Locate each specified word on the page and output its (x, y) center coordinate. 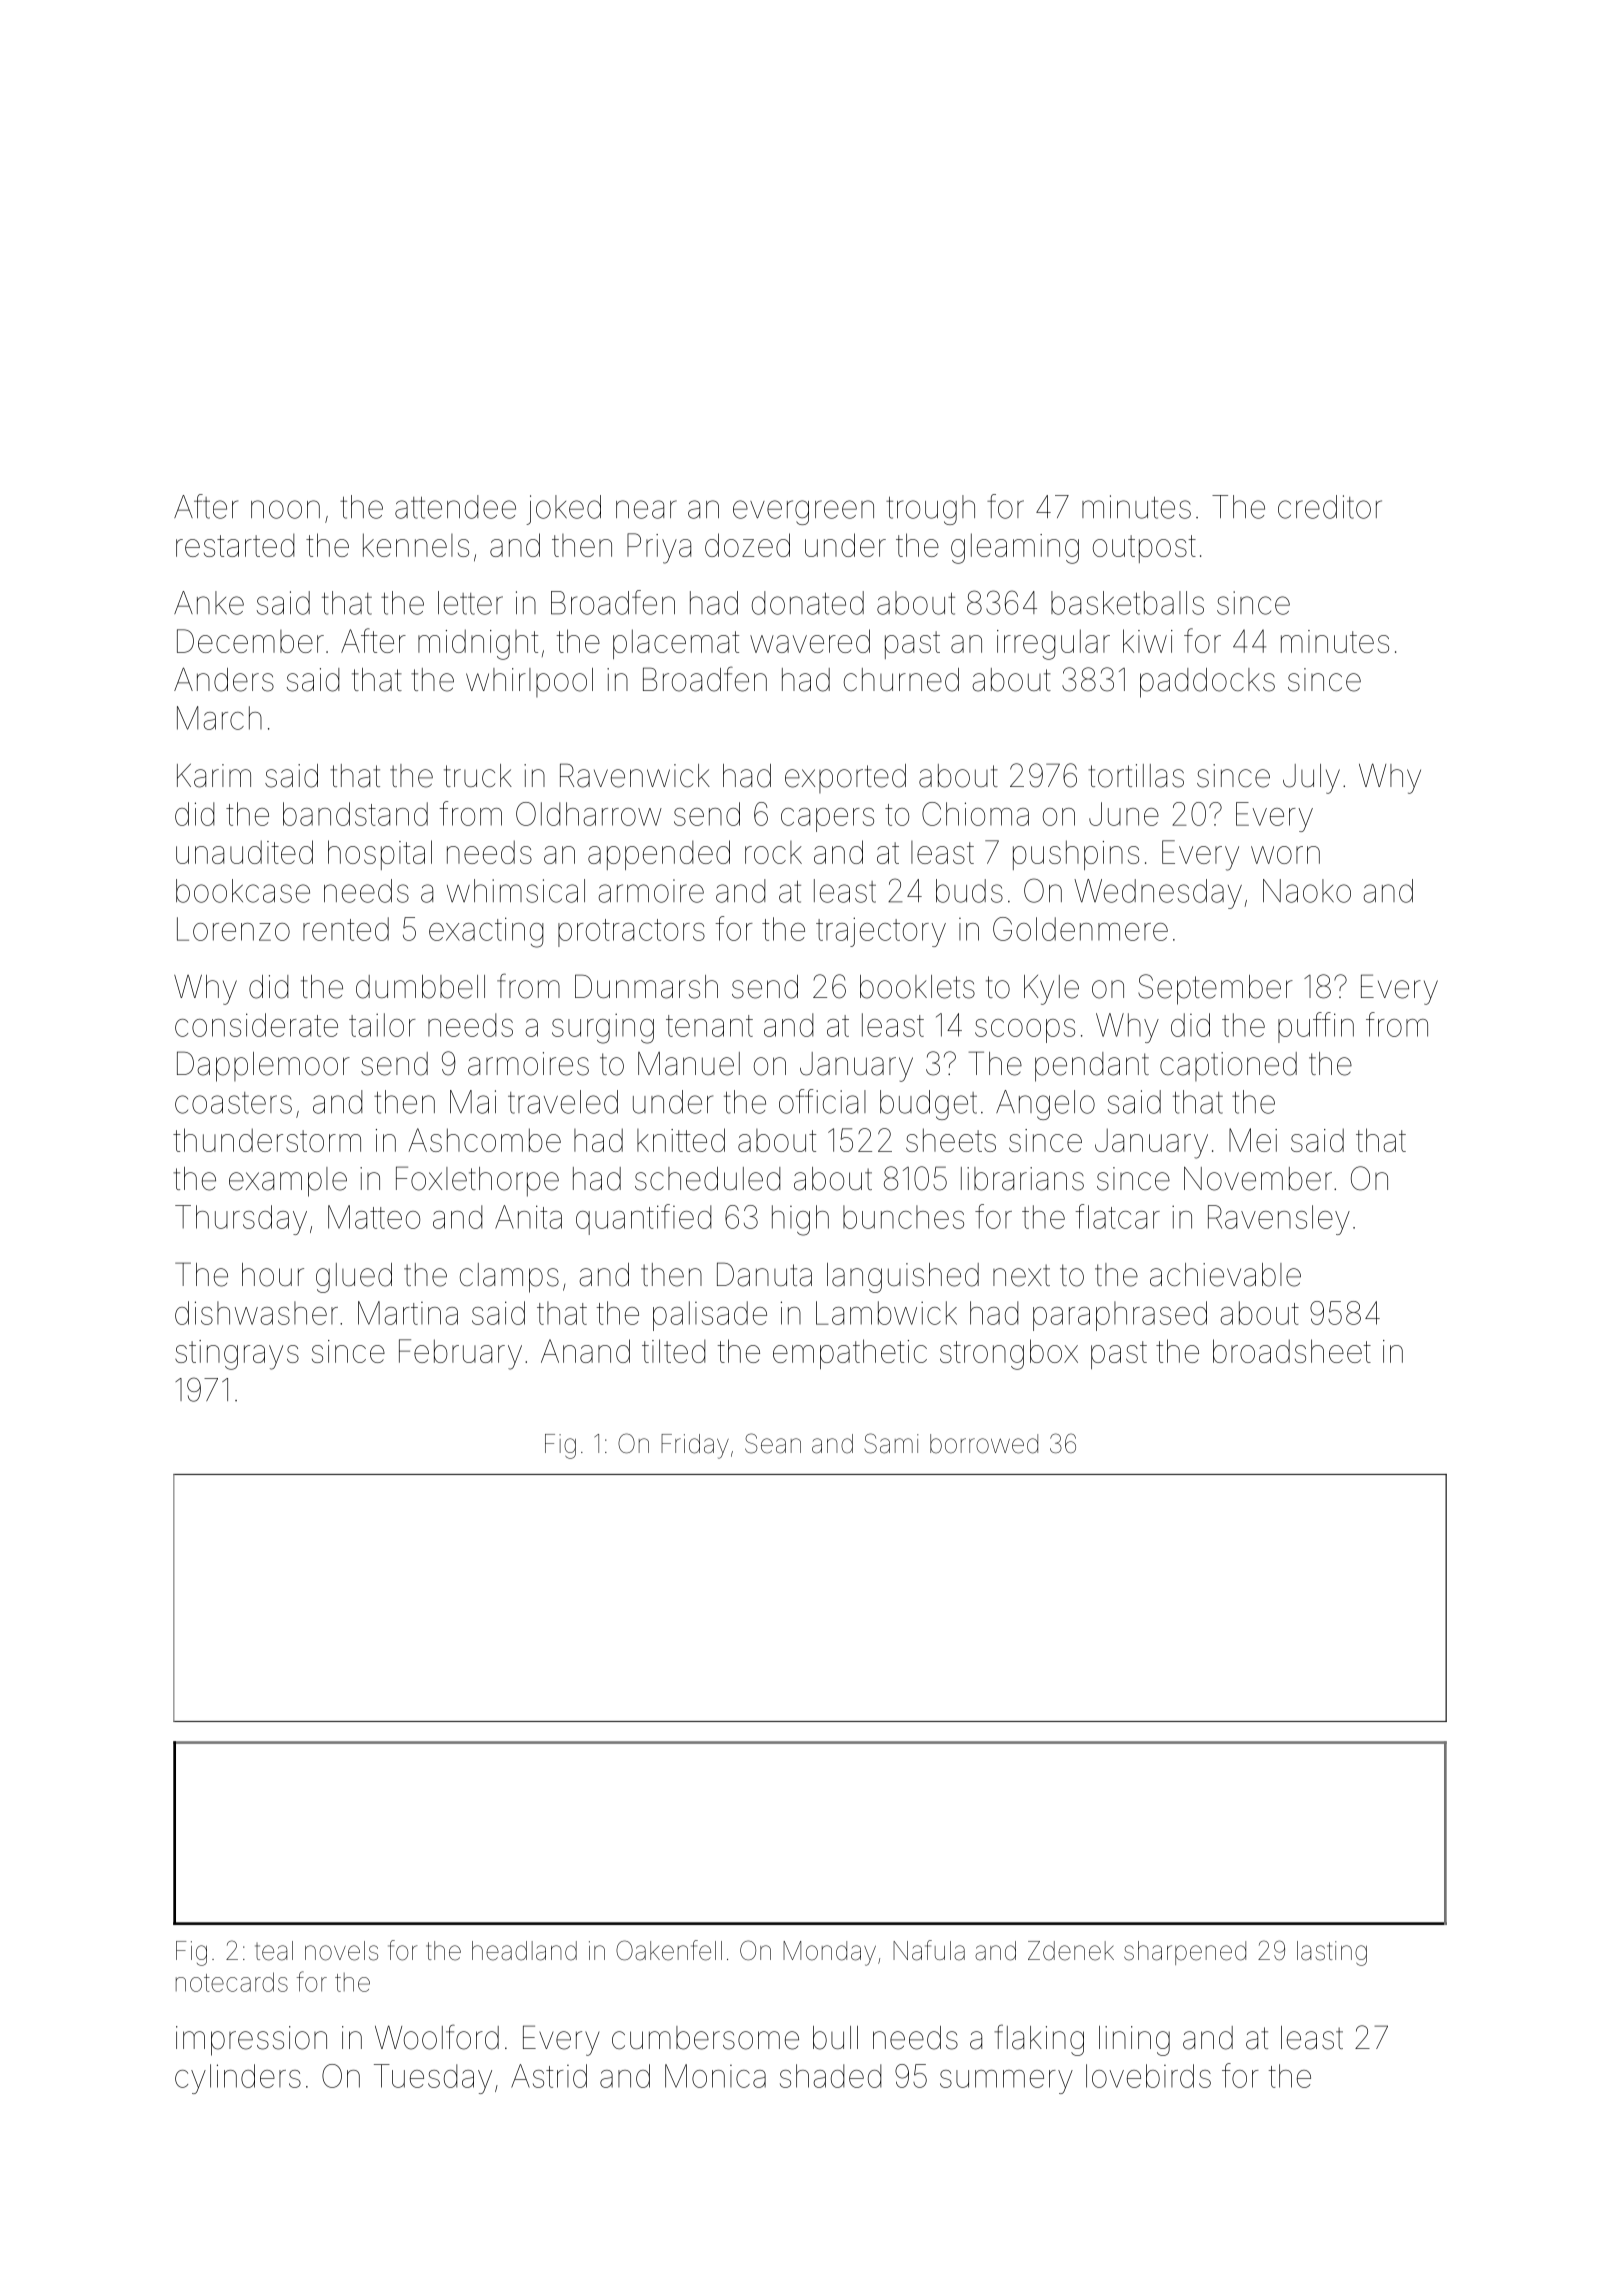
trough (930, 510)
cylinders (238, 2079)
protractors (631, 933)
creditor (1330, 507)
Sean (773, 1443)
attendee (455, 507)
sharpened (1185, 1953)
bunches (903, 1217)
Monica (715, 2076)
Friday (695, 1446)
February (460, 1354)
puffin (1316, 1027)
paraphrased (1120, 1316)
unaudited (244, 852)
